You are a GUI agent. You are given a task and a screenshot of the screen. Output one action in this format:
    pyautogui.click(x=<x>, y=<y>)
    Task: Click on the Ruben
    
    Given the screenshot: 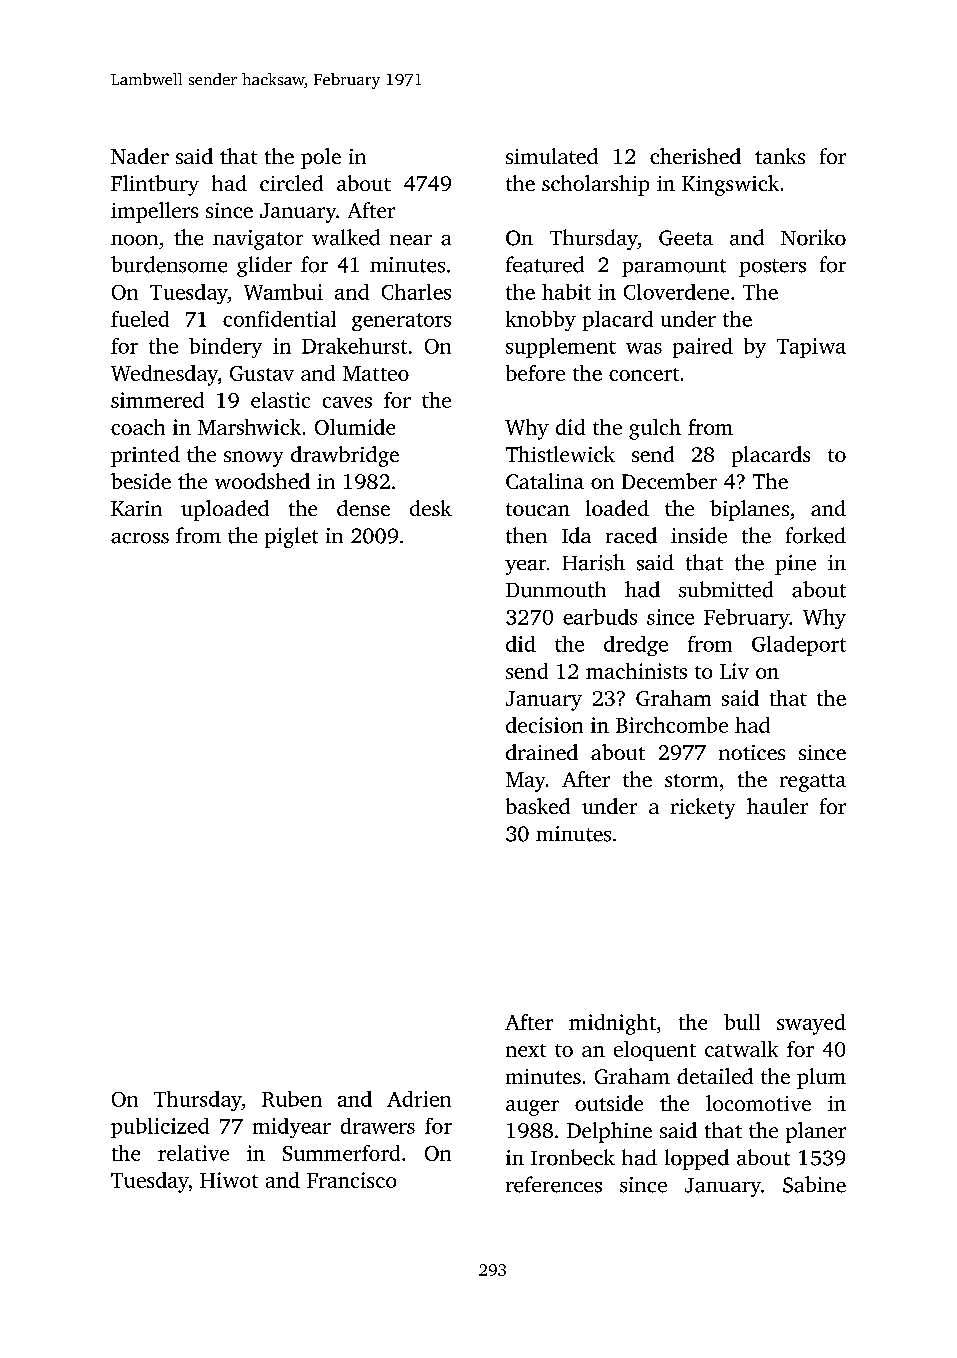 What is the action you would take?
    pyautogui.click(x=292, y=1099)
